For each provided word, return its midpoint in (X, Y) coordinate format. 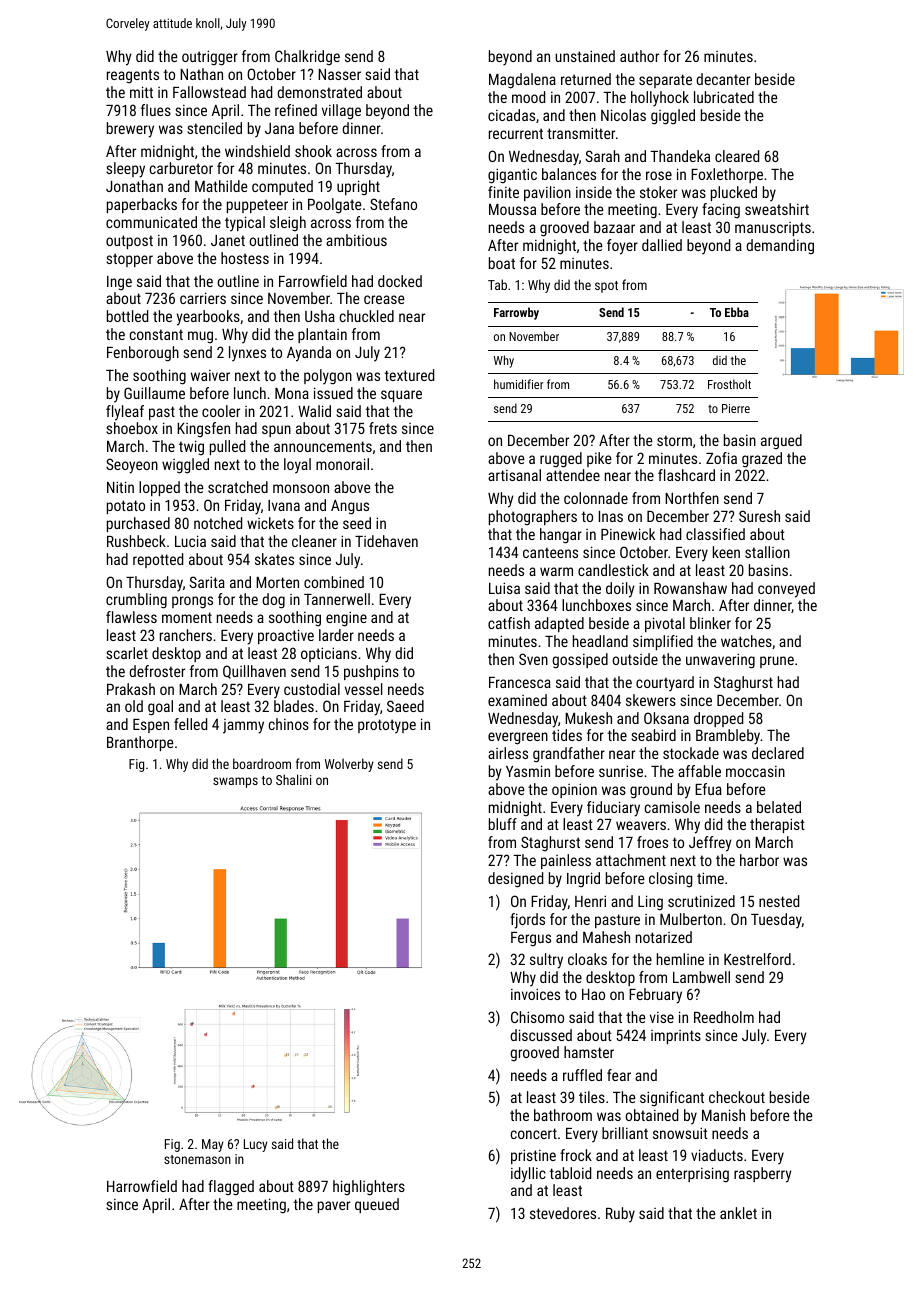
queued (377, 1205)
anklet (738, 1213)
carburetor (181, 168)
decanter (723, 79)
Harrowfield (142, 1186)
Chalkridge (307, 58)
